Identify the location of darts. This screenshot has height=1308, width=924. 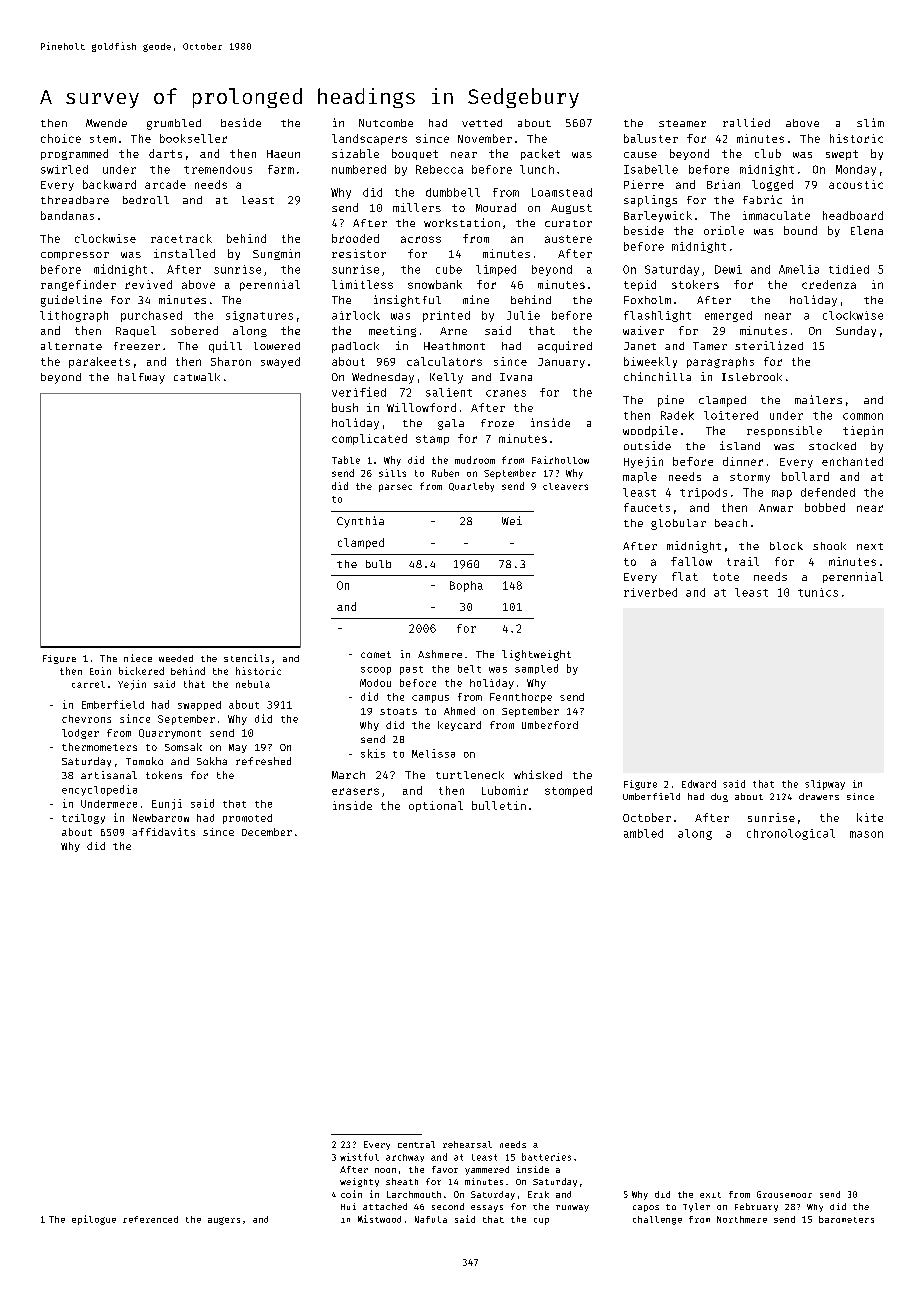
(165, 153).
